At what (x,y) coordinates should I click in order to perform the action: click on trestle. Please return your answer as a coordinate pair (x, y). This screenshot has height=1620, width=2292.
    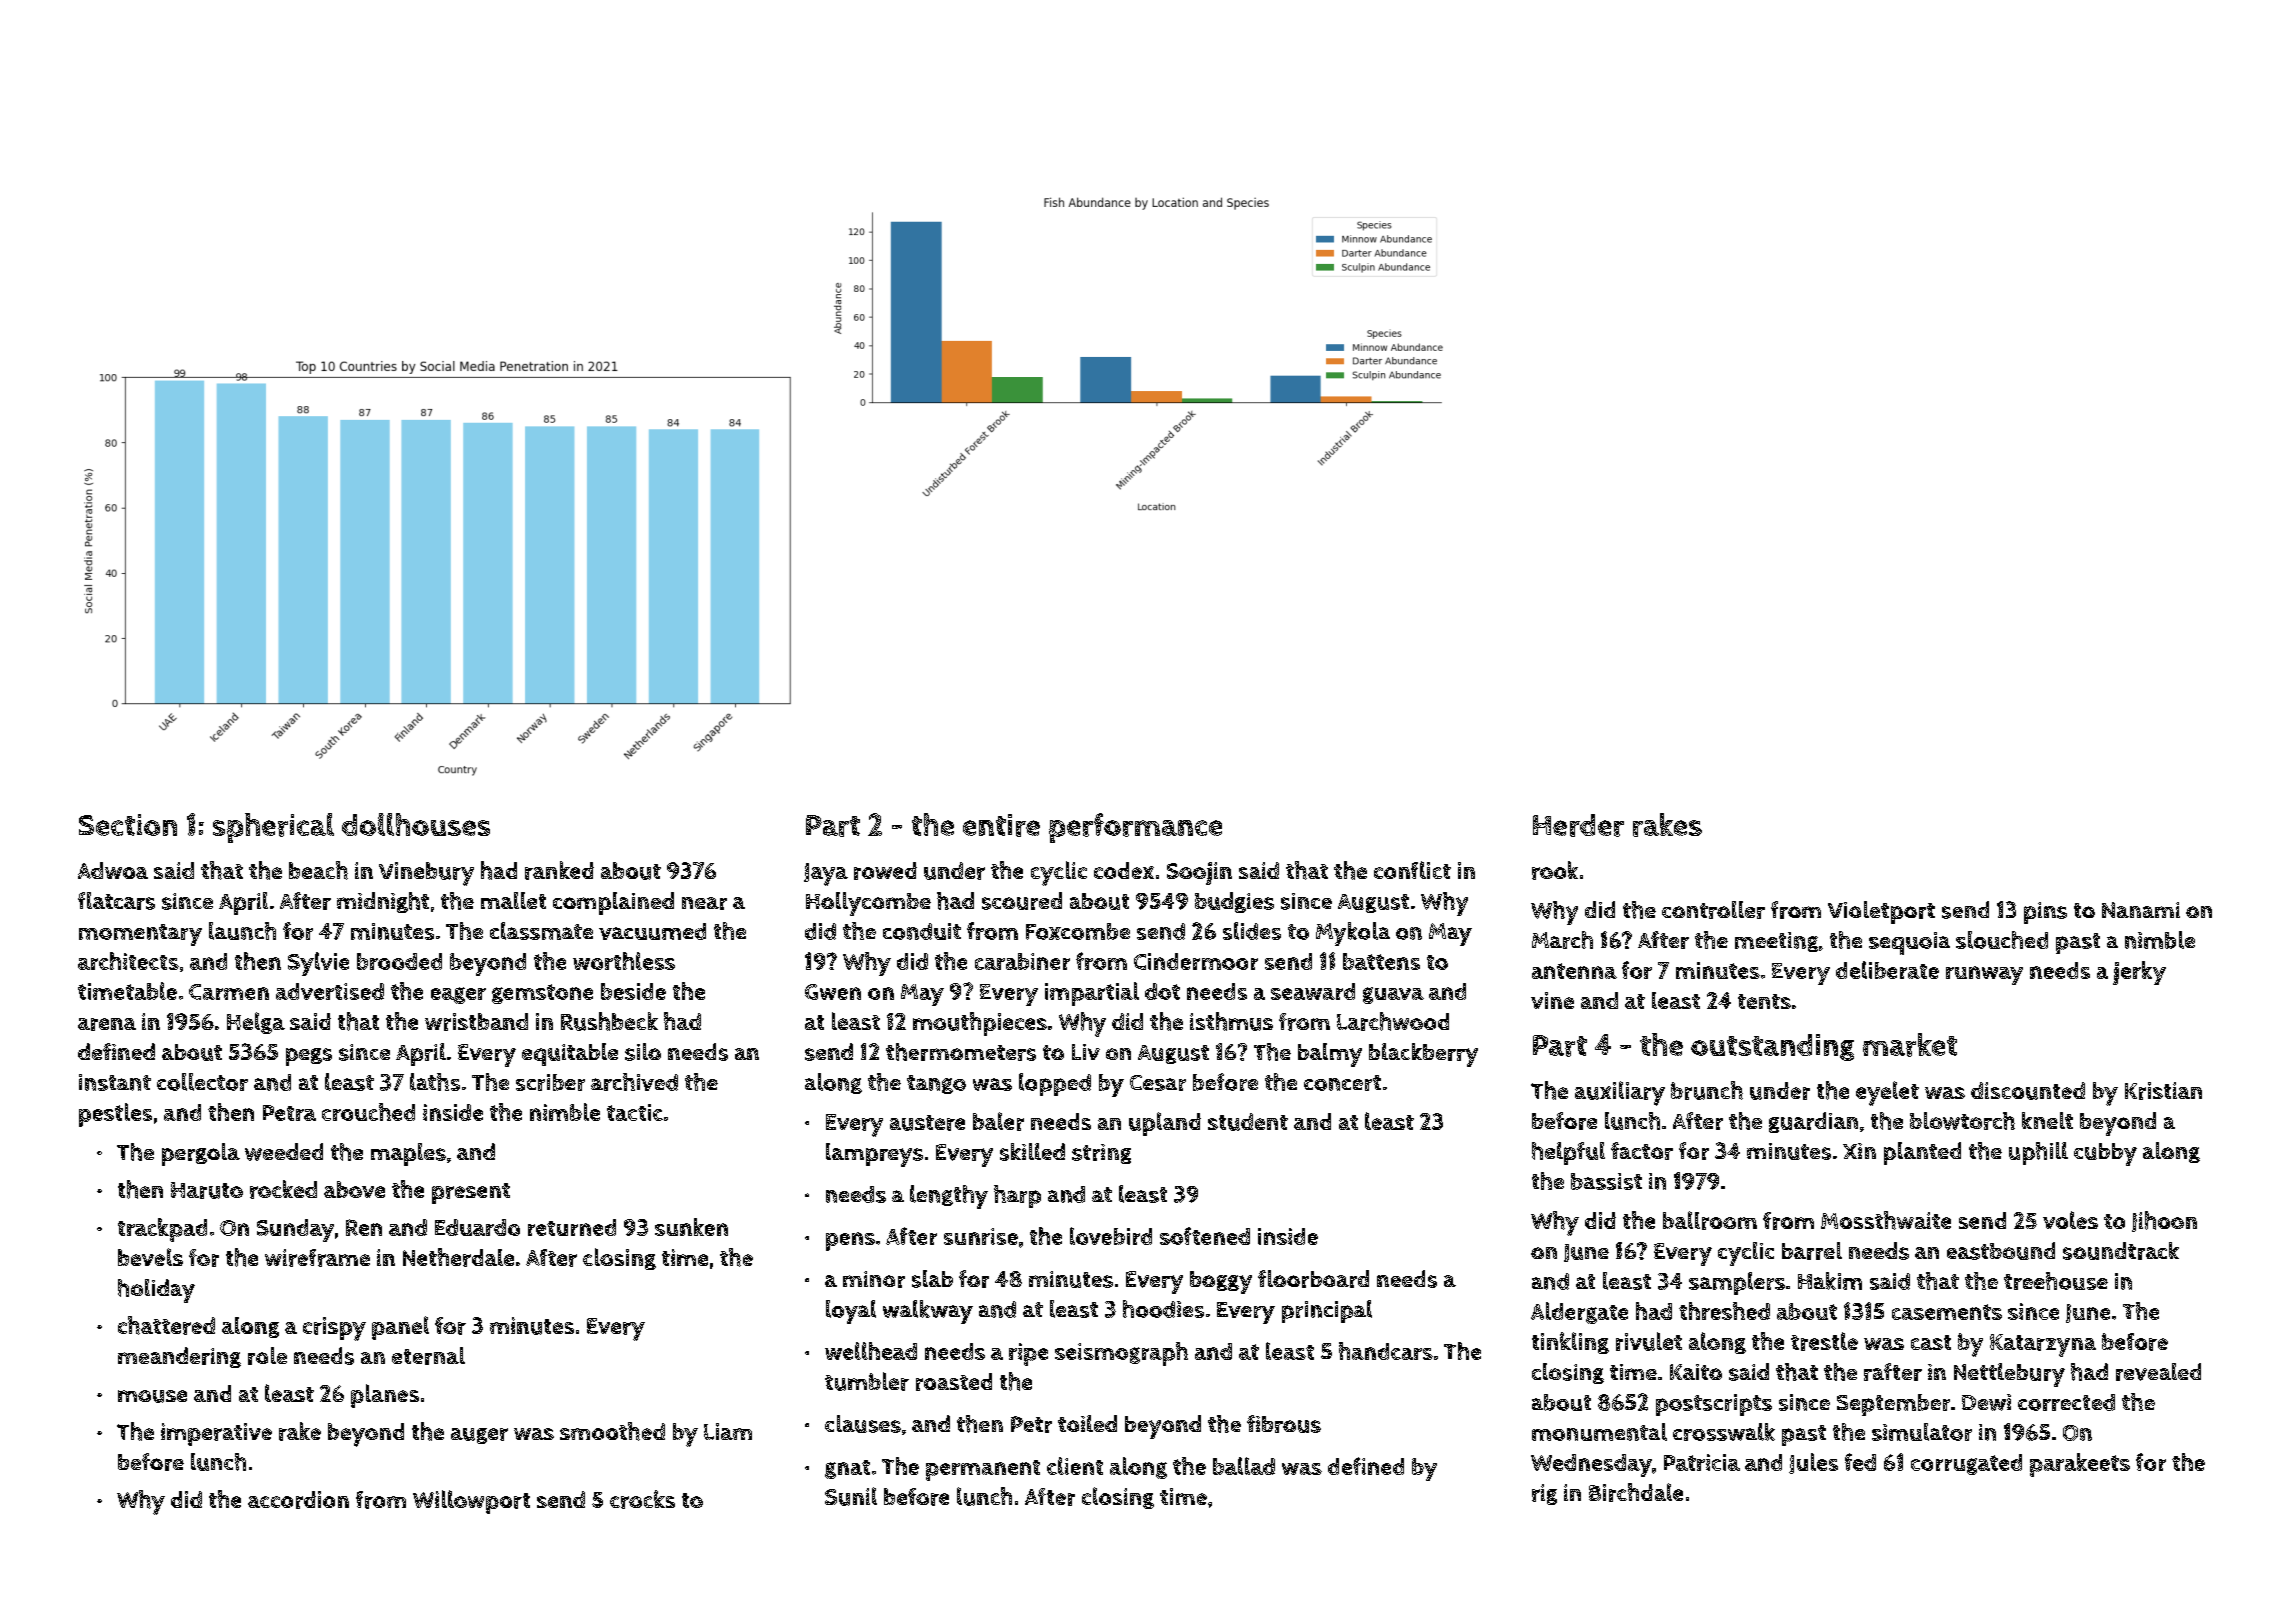
    Looking at the image, I should click on (1824, 1341).
